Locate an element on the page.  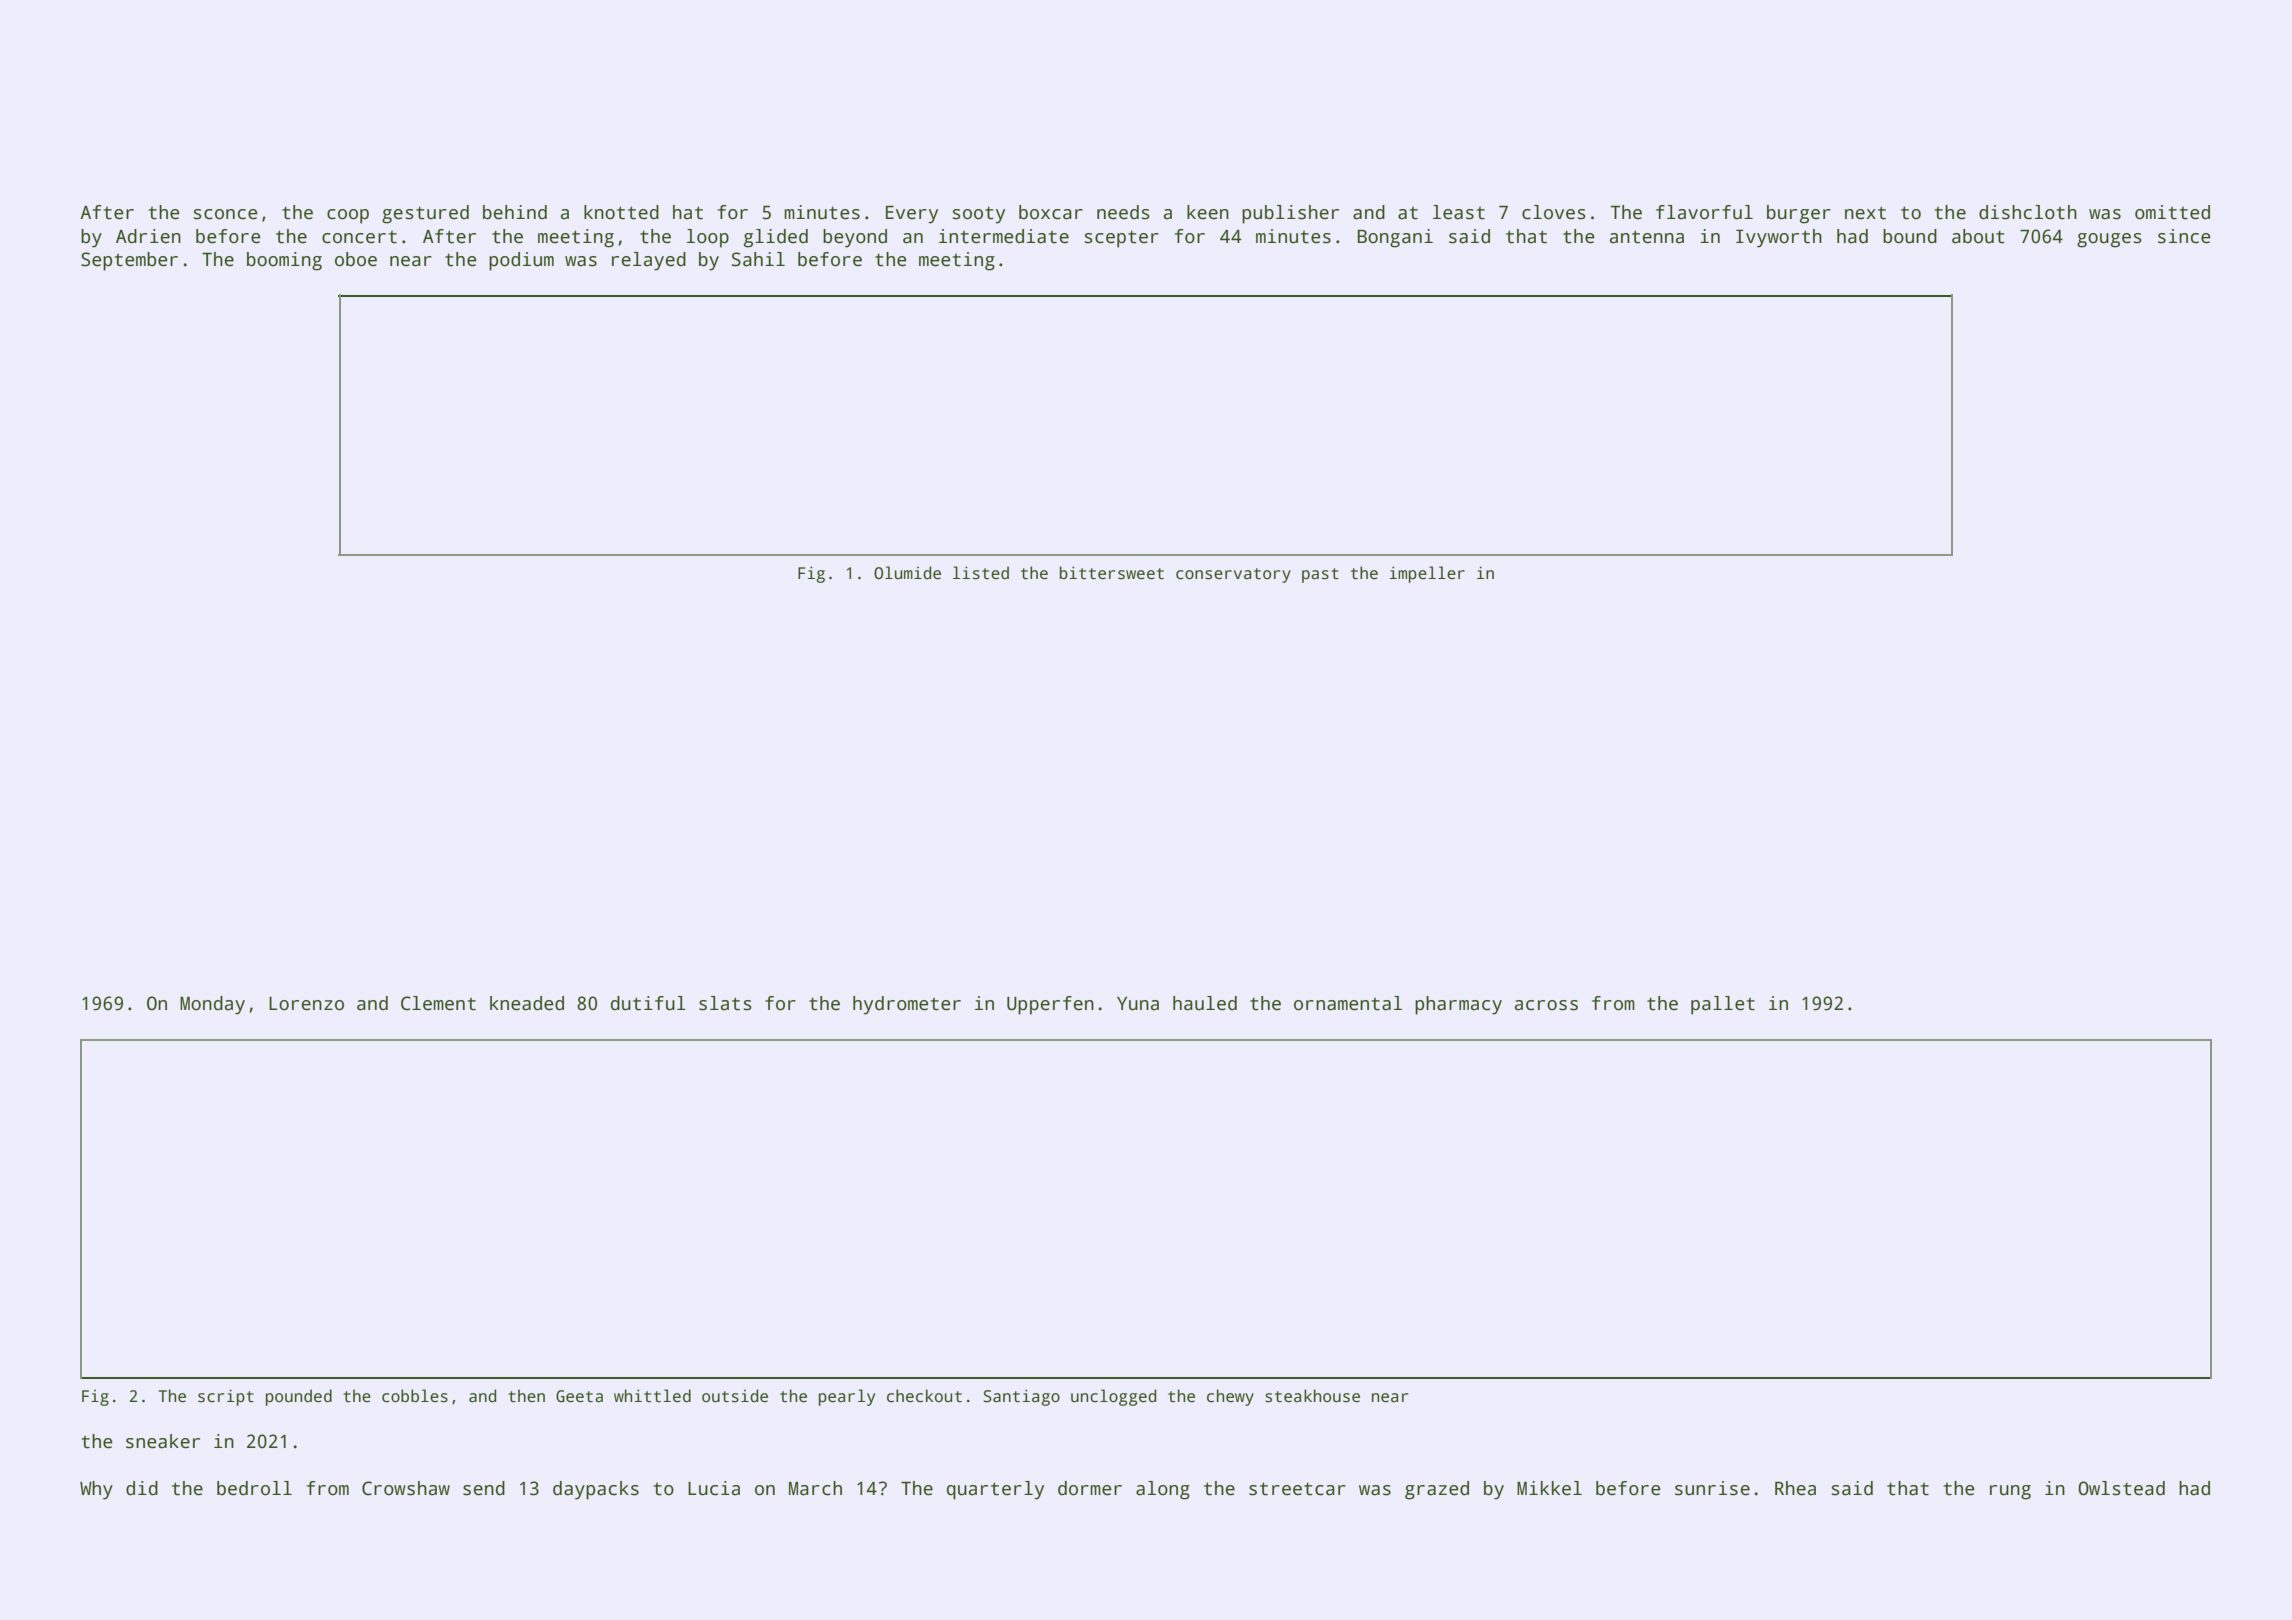
checkout is located at coordinates (924, 1396).
